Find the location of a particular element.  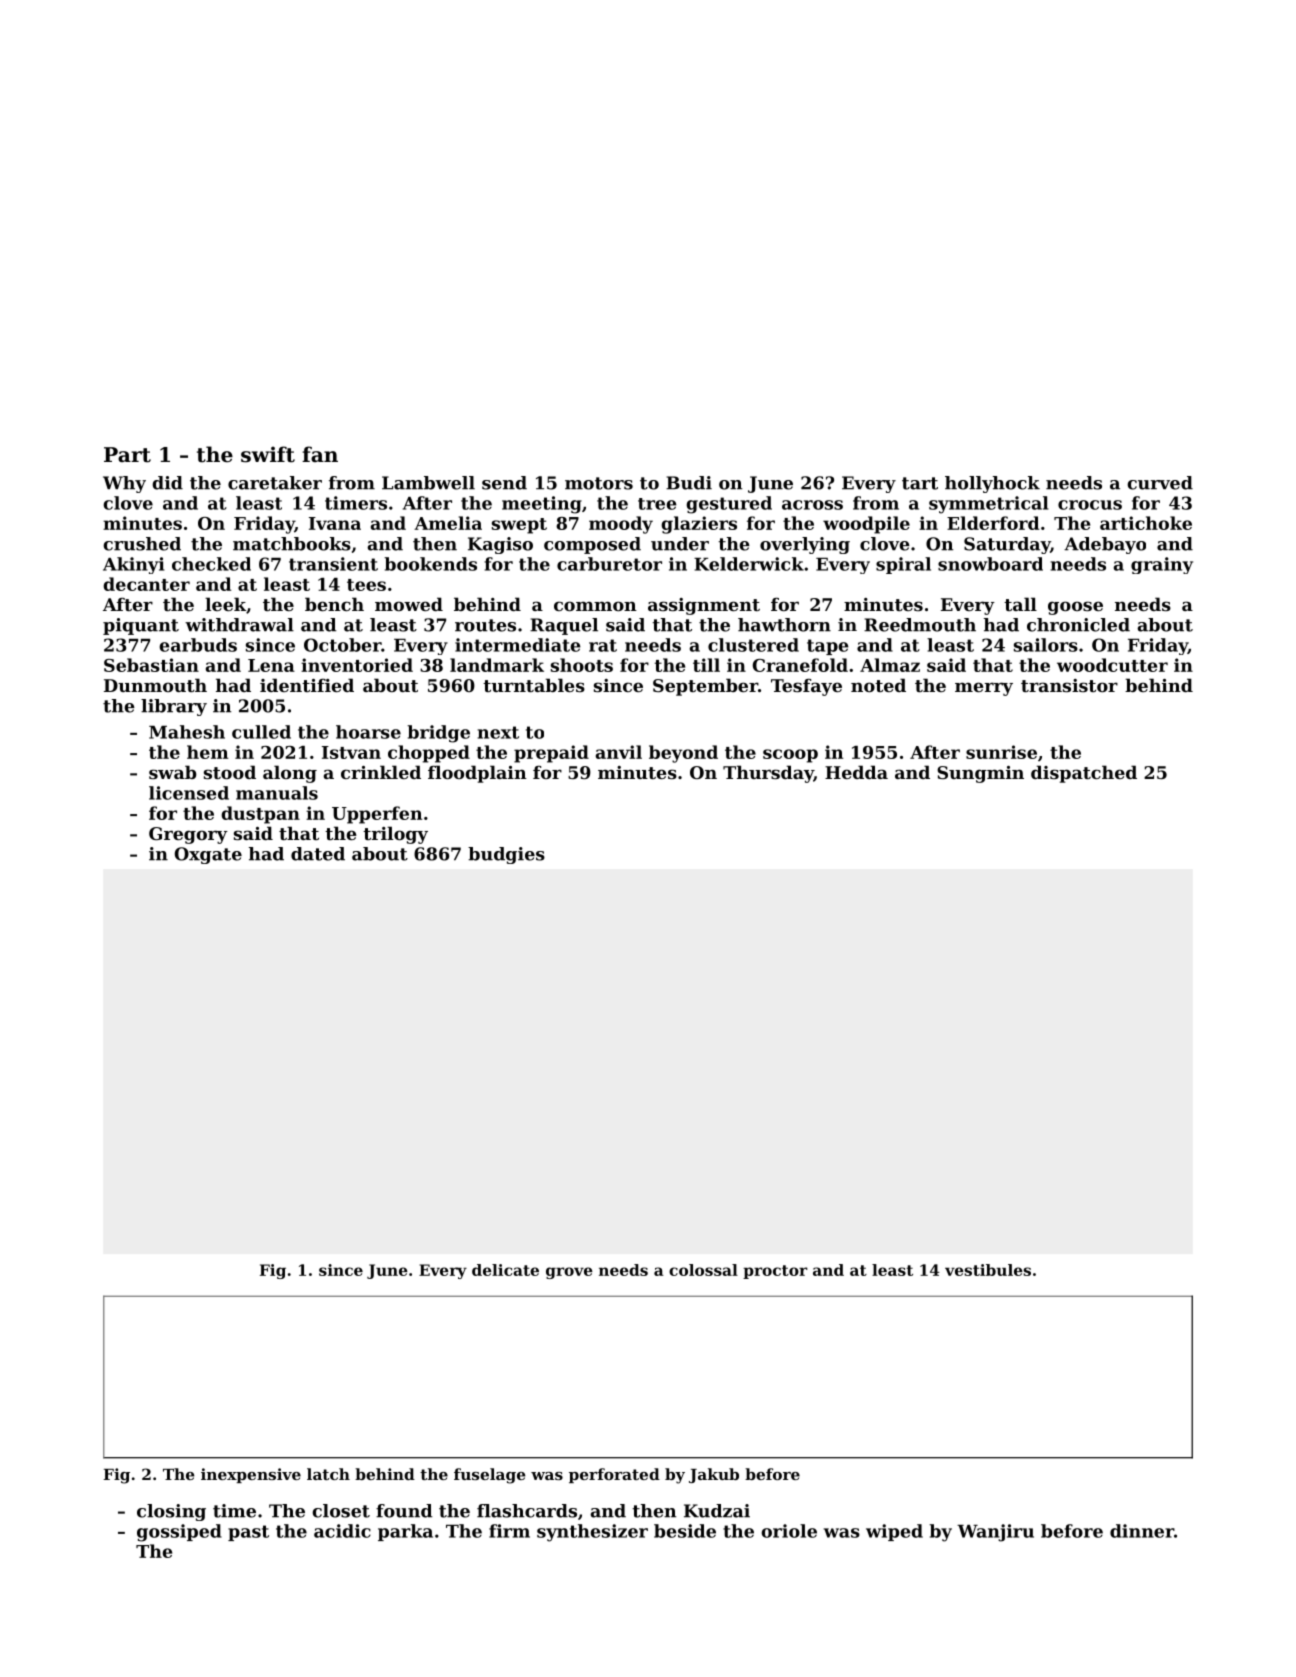

colossal is located at coordinates (703, 1270).
